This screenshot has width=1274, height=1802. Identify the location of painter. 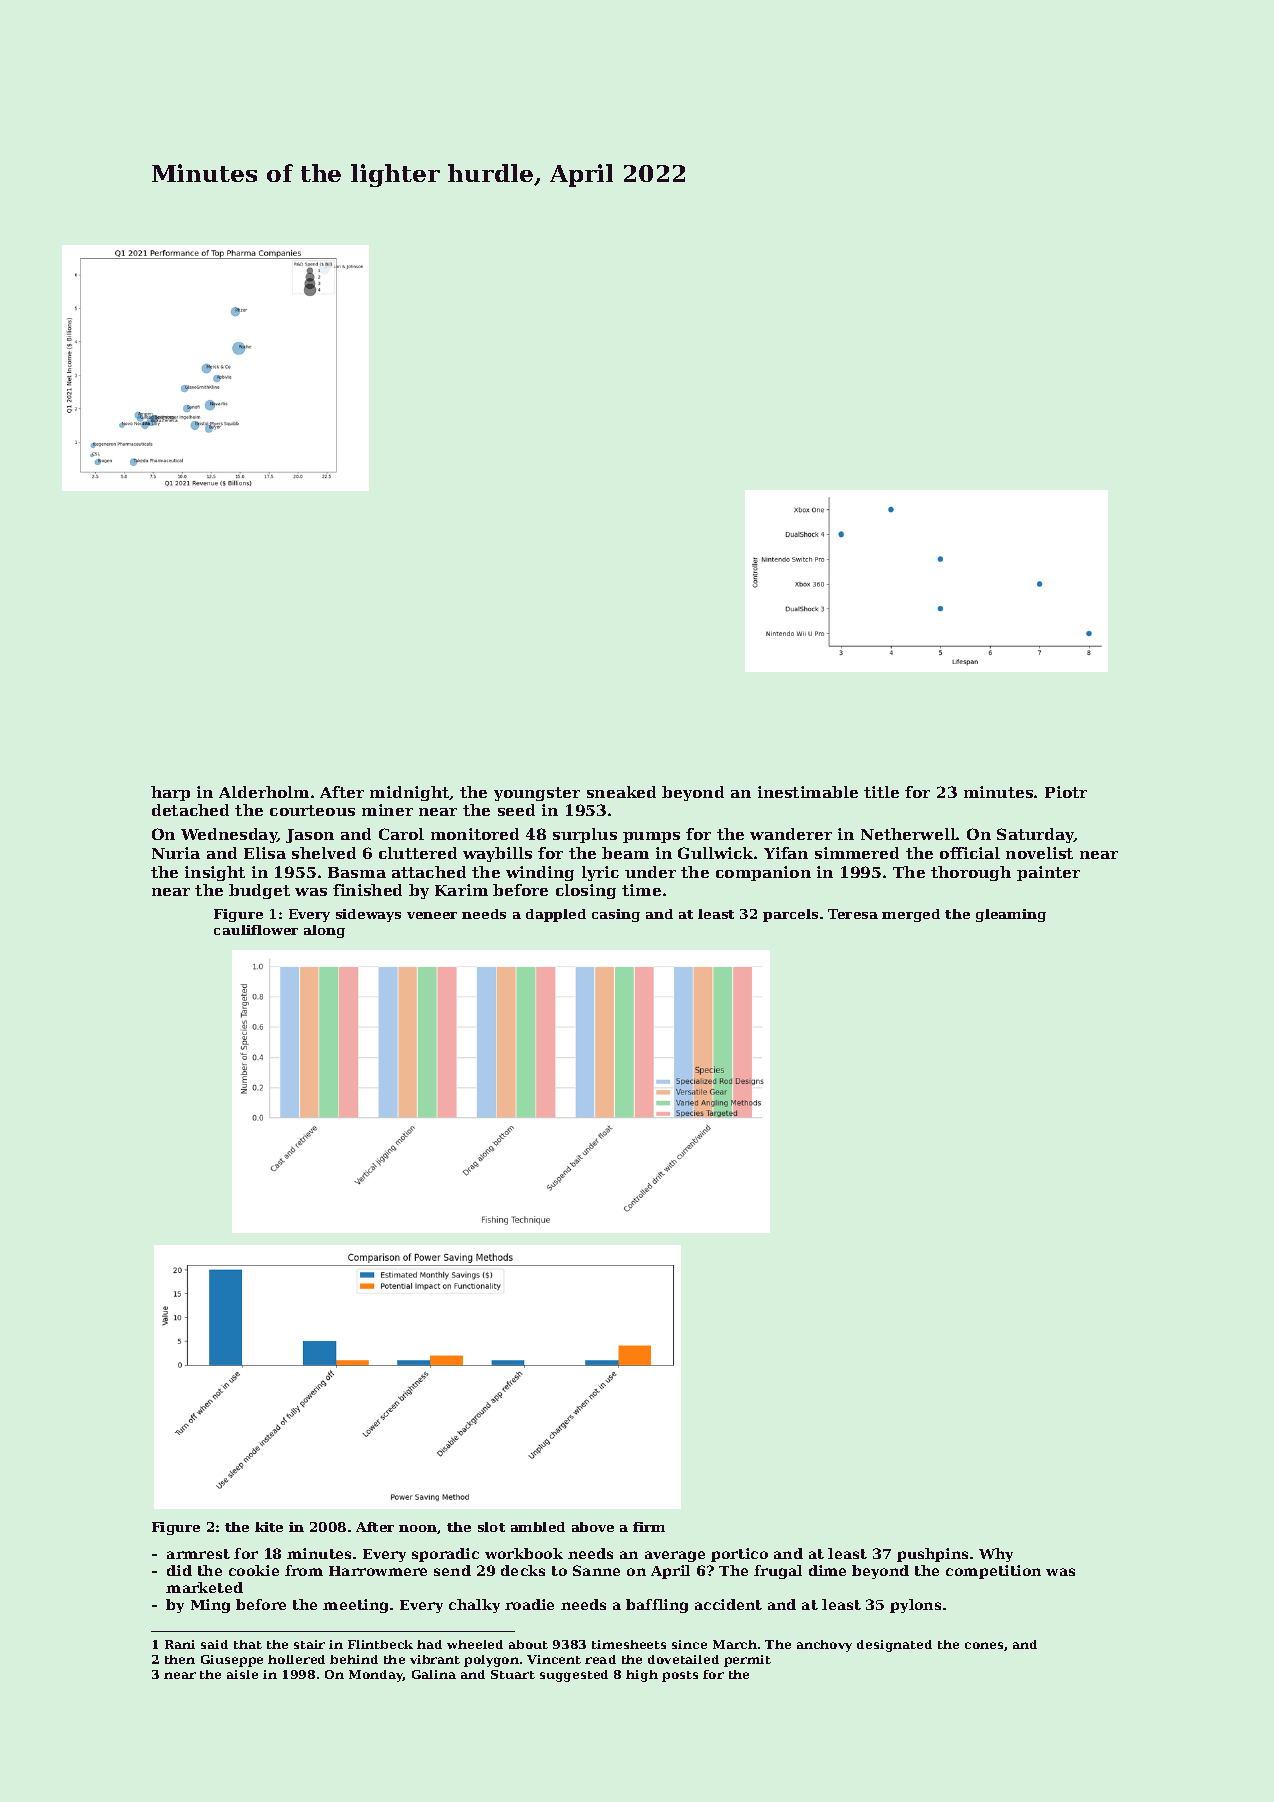
(1048, 873).
